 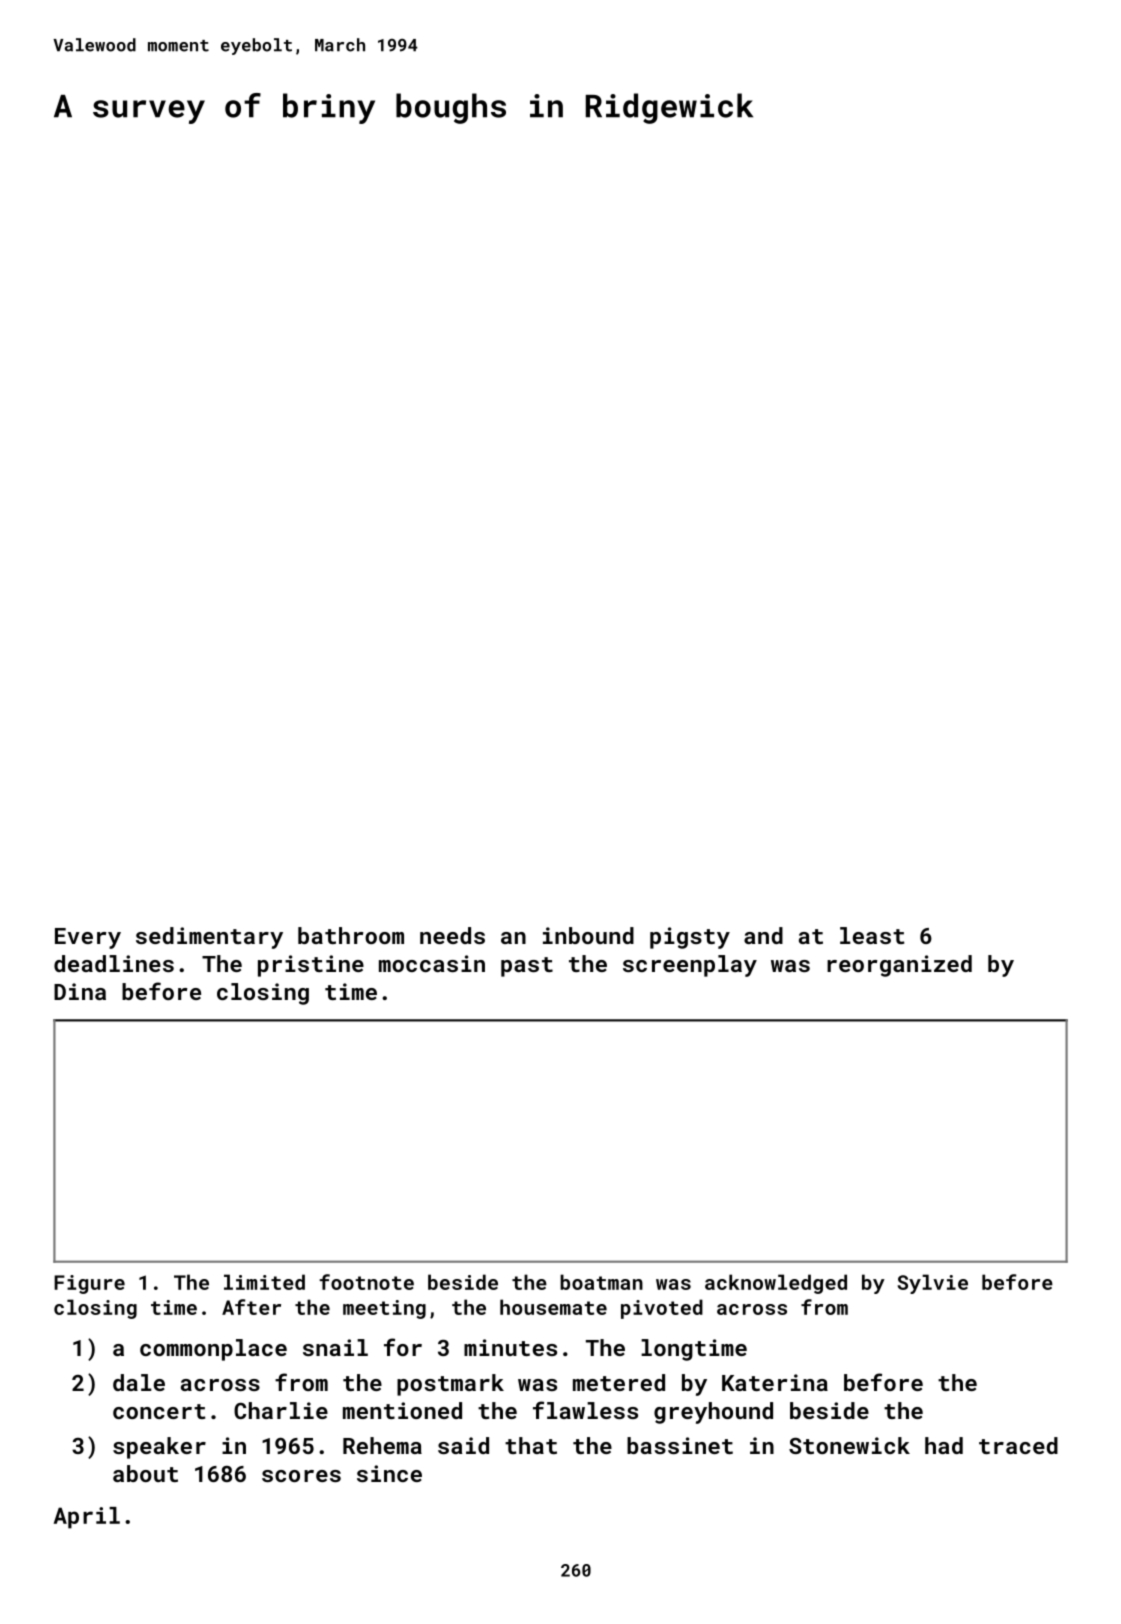 I want to click on least, so click(x=872, y=935).
